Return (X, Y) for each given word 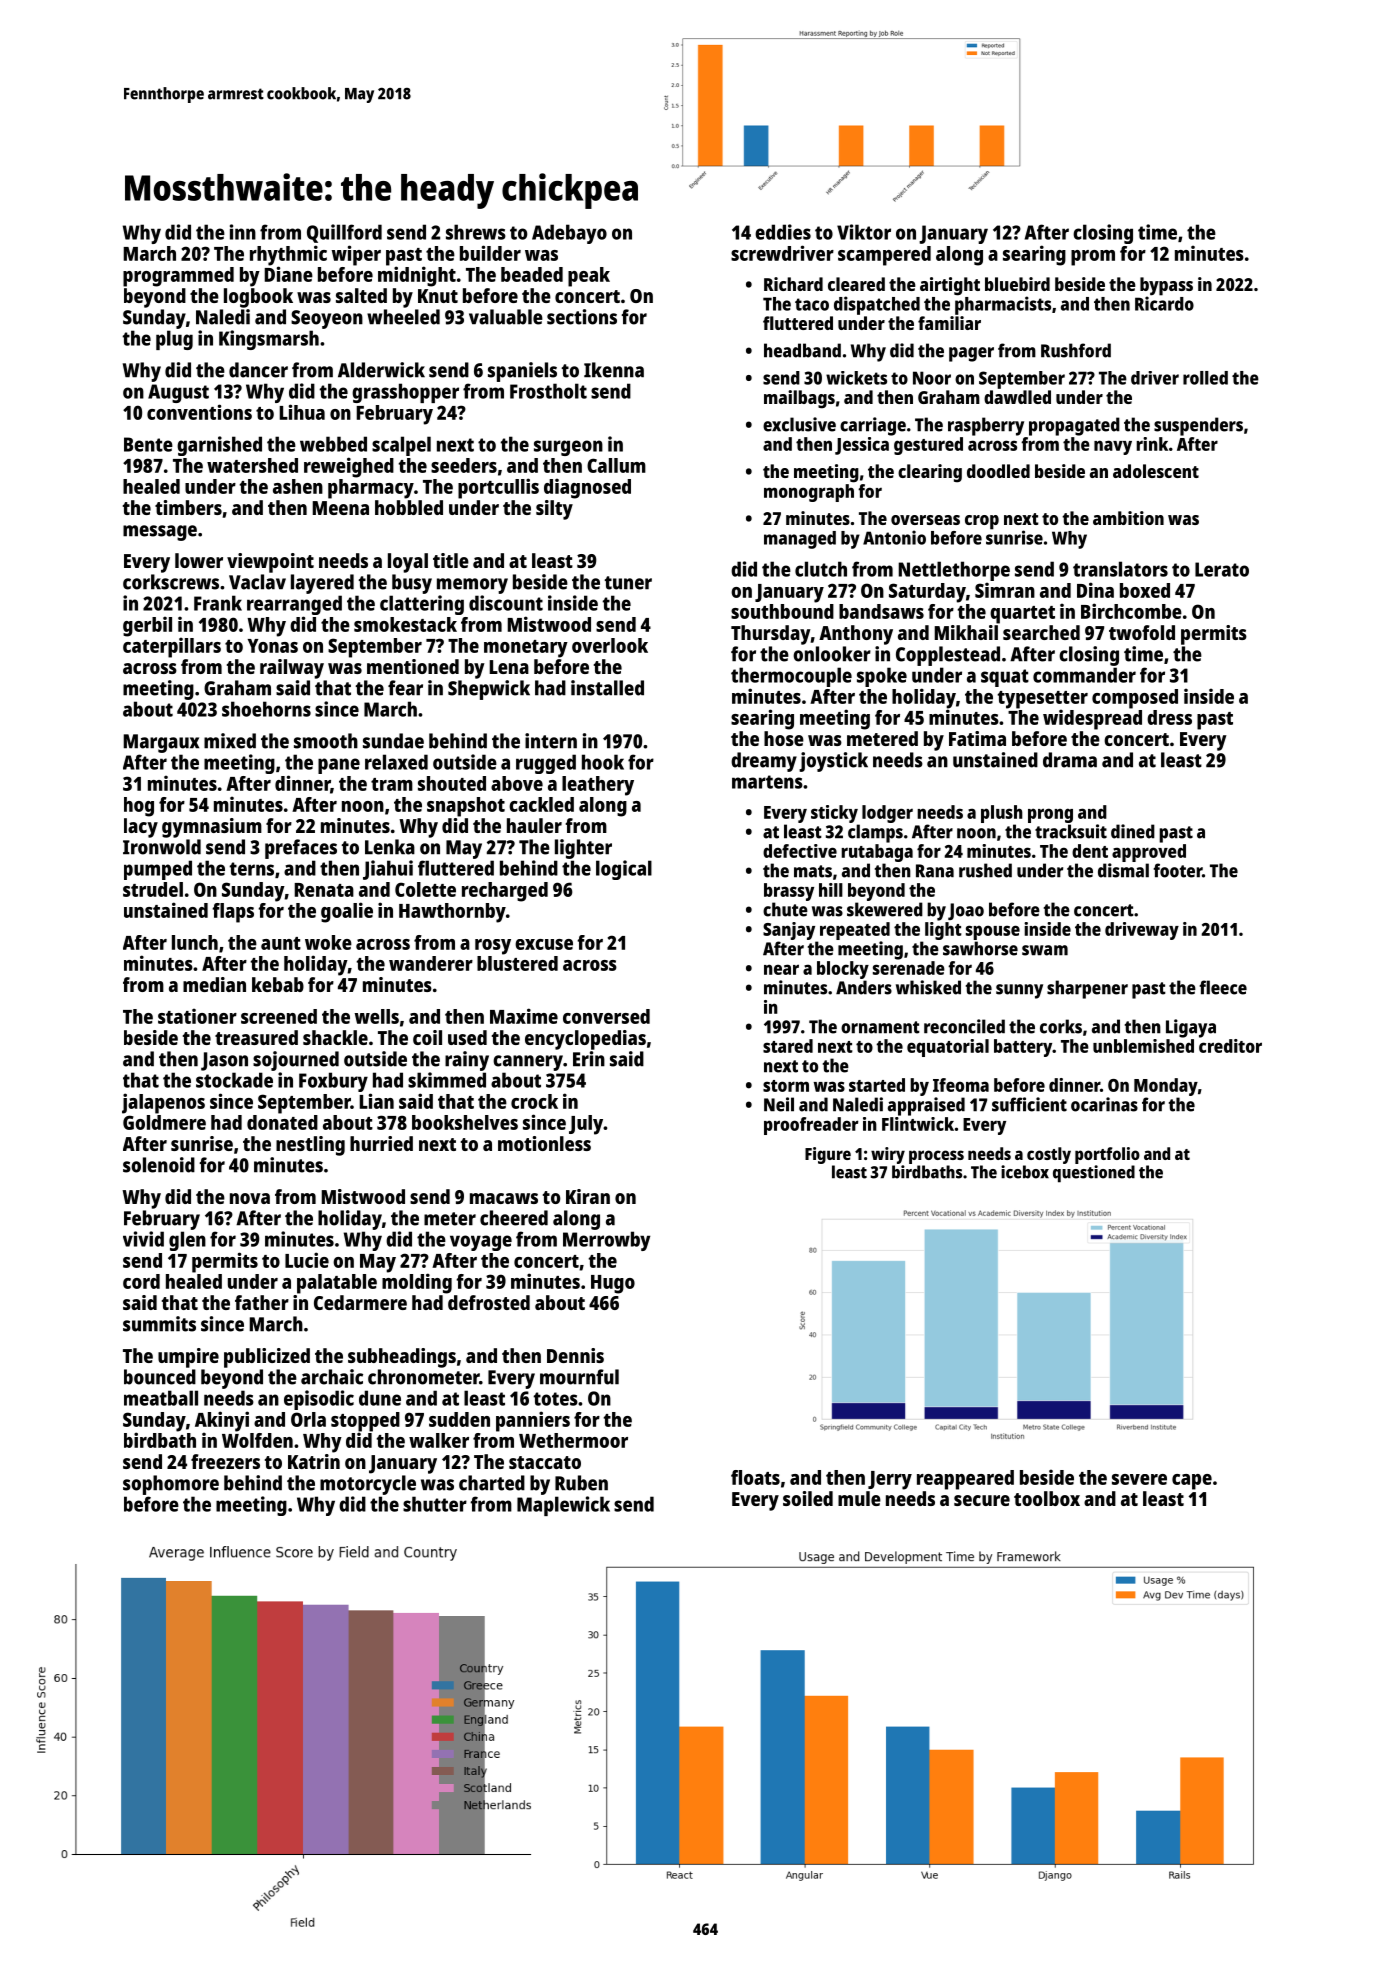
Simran (1005, 590)
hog (139, 807)
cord (141, 1281)
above (517, 783)
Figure (828, 1155)
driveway (1142, 931)
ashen (298, 486)
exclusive (799, 424)
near (781, 969)
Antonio (894, 537)
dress (1169, 717)
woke (328, 942)
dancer (258, 370)
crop (982, 522)
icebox (1025, 1172)
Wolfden (257, 1440)
